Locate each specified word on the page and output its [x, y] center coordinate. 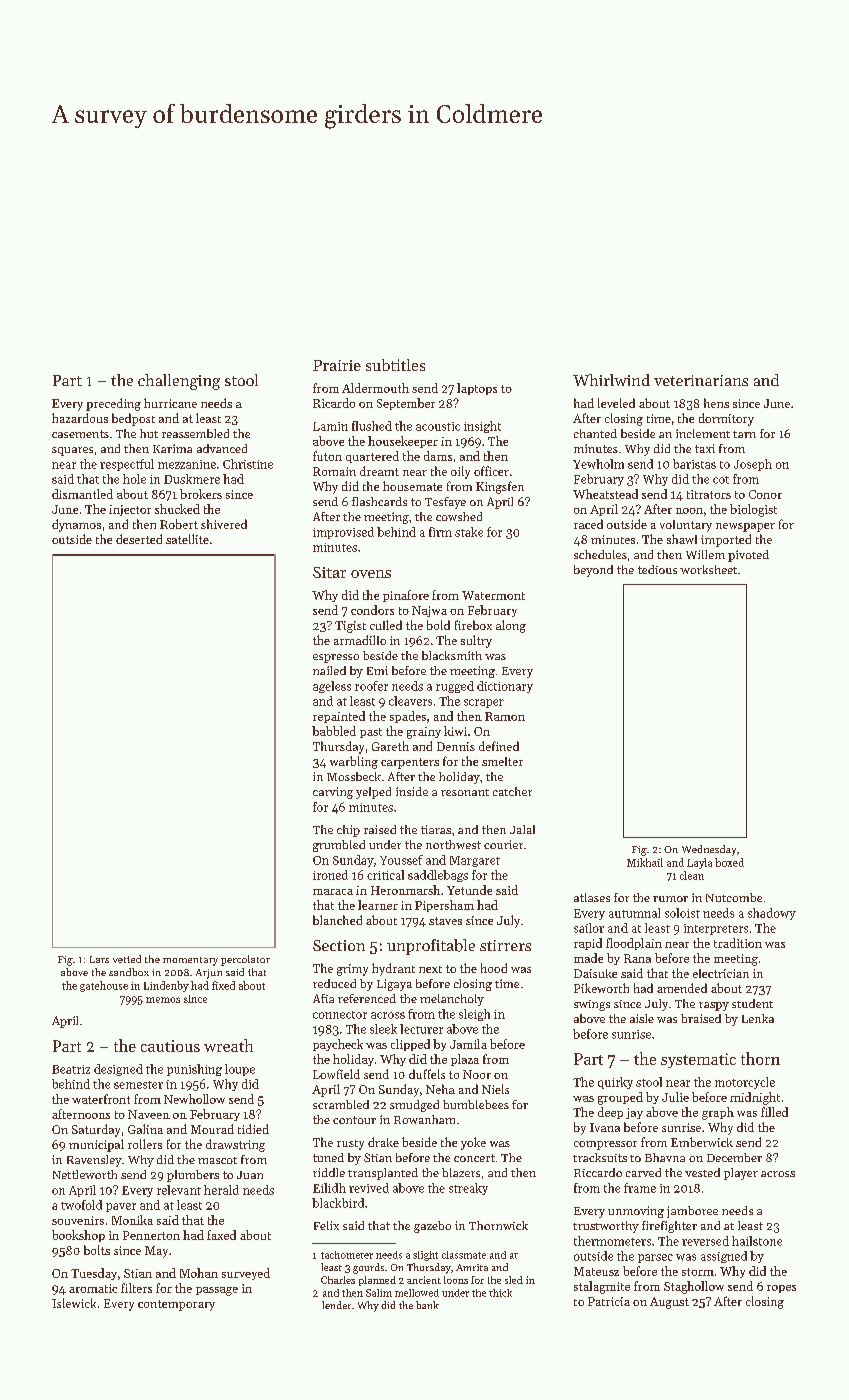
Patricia [609, 1301]
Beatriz [71, 1069]
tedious [657, 569]
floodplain [634, 944]
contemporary [176, 1305]
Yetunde [469, 890]
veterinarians [701, 380]
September [406, 404]
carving [333, 793]
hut [149, 433]
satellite [187, 539]
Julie [675, 1097]
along [511, 626]
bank [427, 1305]
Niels [495, 1089]
